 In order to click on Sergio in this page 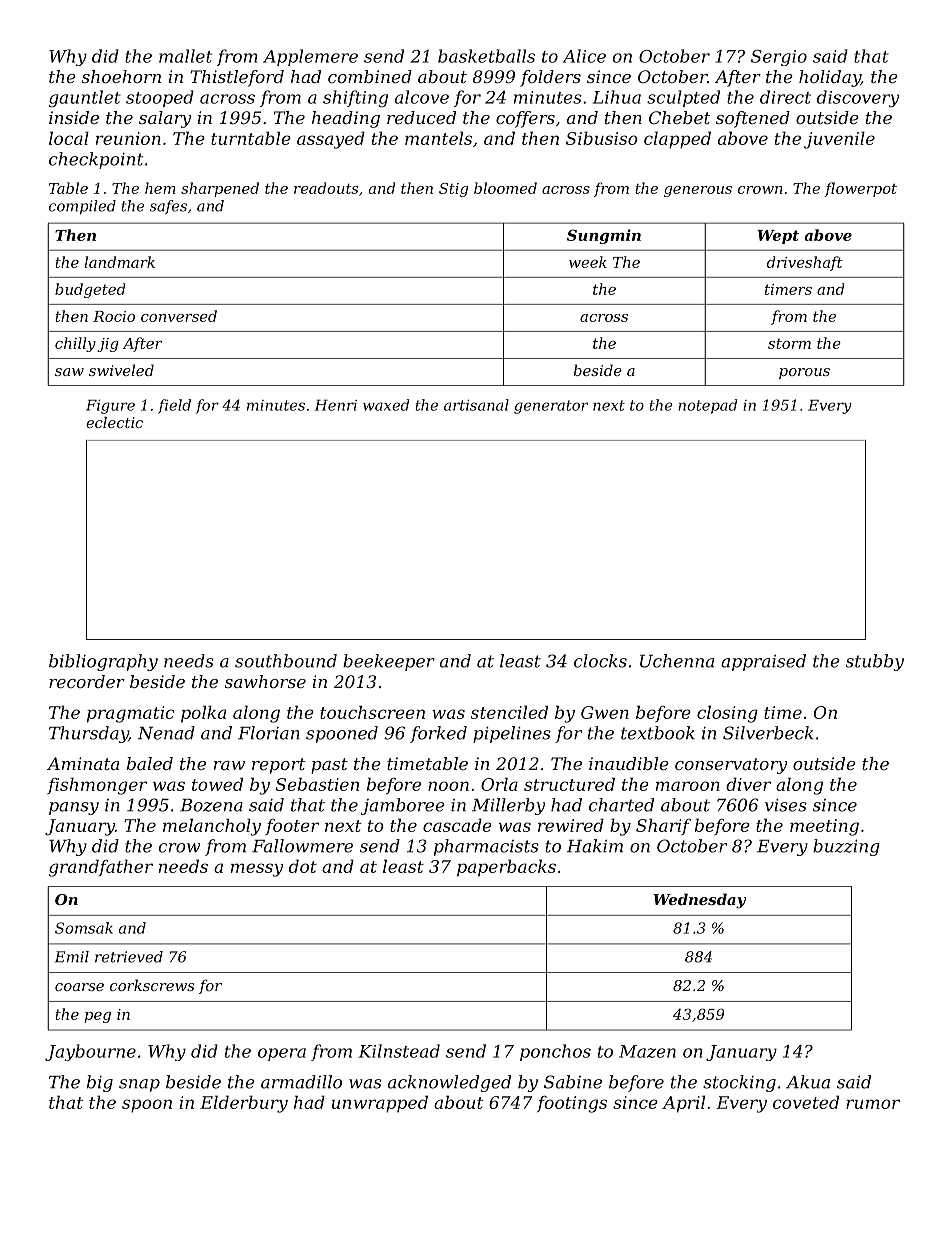, I will do `click(779, 58)`.
